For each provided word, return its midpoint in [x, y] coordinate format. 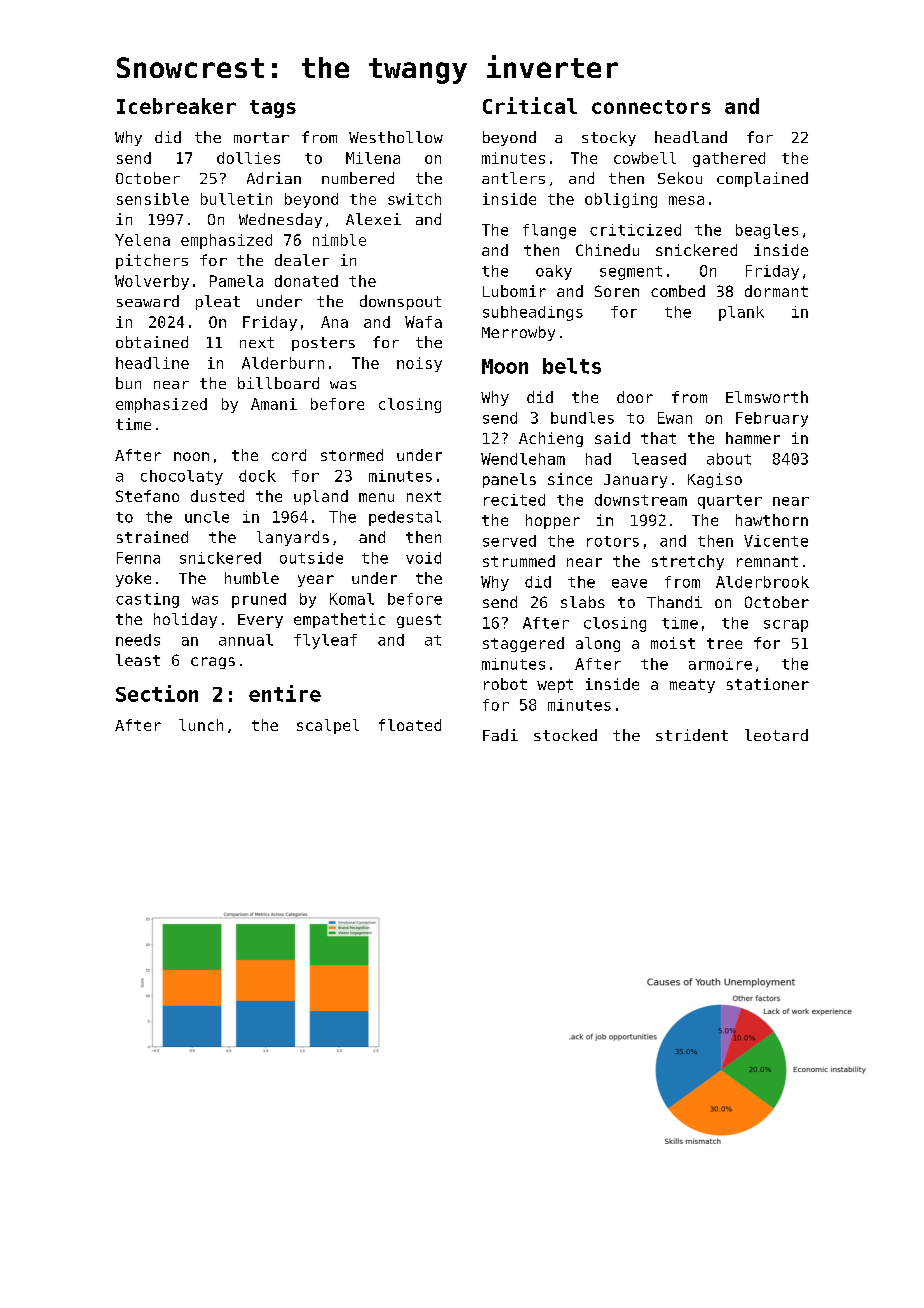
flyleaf [325, 641]
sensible [153, 199]
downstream [641, 500]
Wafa [423, 322]
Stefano [147, 496]
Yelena [142, 240]
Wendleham [523, 459]
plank [741, 313]
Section [157, 693]
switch [414, 199]
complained [762, 179]
